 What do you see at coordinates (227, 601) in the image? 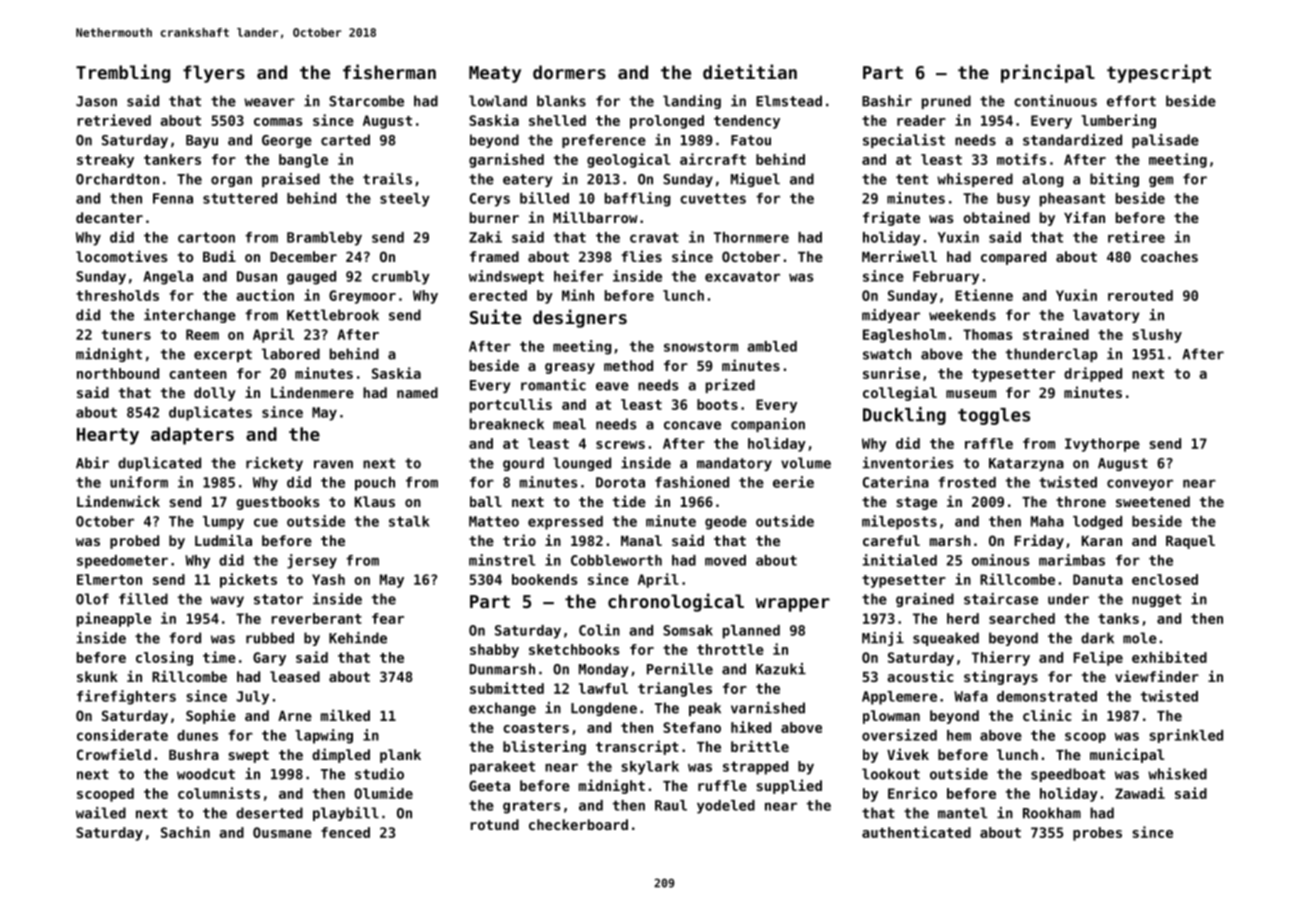
I see `wavy` at bounding box center [227, 601].
